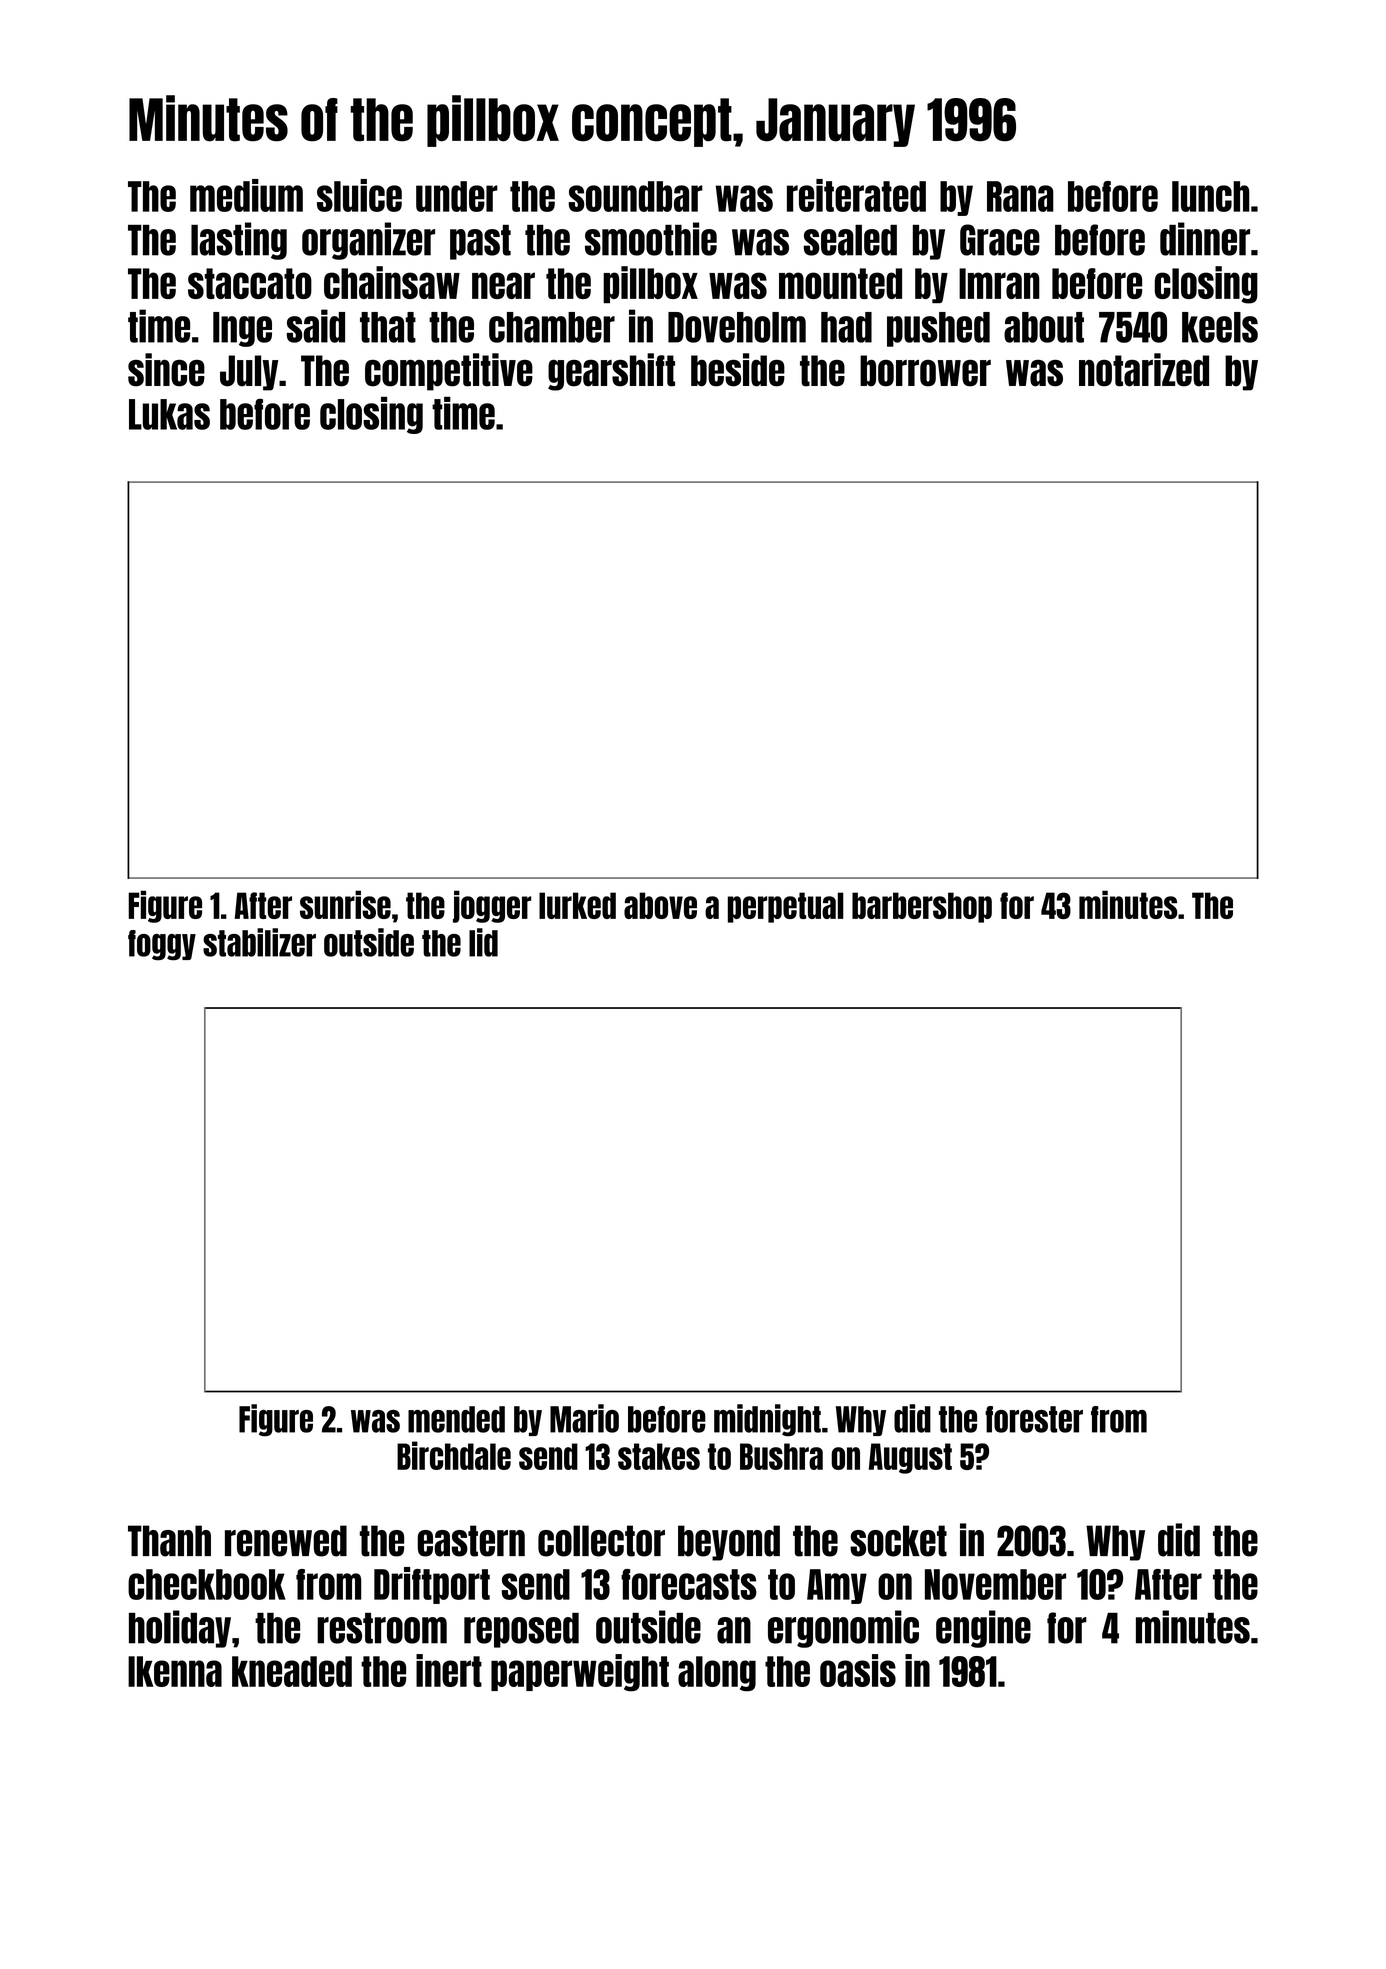 This screenshot has width=1386, height=1969. I want to click on August, so click(910, 1458).
